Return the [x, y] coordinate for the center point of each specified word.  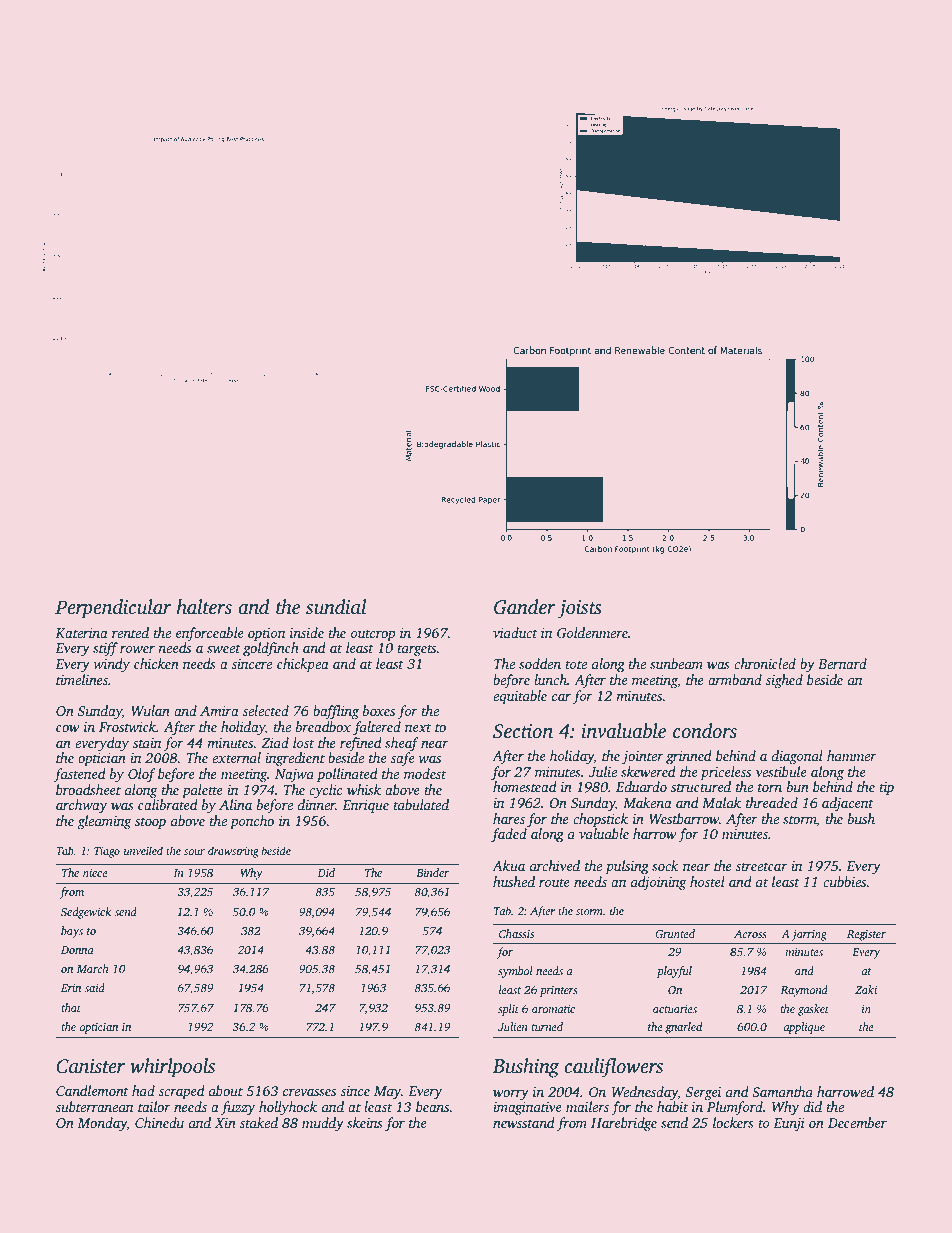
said [94, 987]
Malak [721, 802]
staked [258, 1122]
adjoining [659, 883]
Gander [525, 607]
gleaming [104, 822]
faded [509, 835]
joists [580, 609]
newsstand [524, 1122]
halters [204, 607]
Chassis [516, 933]
